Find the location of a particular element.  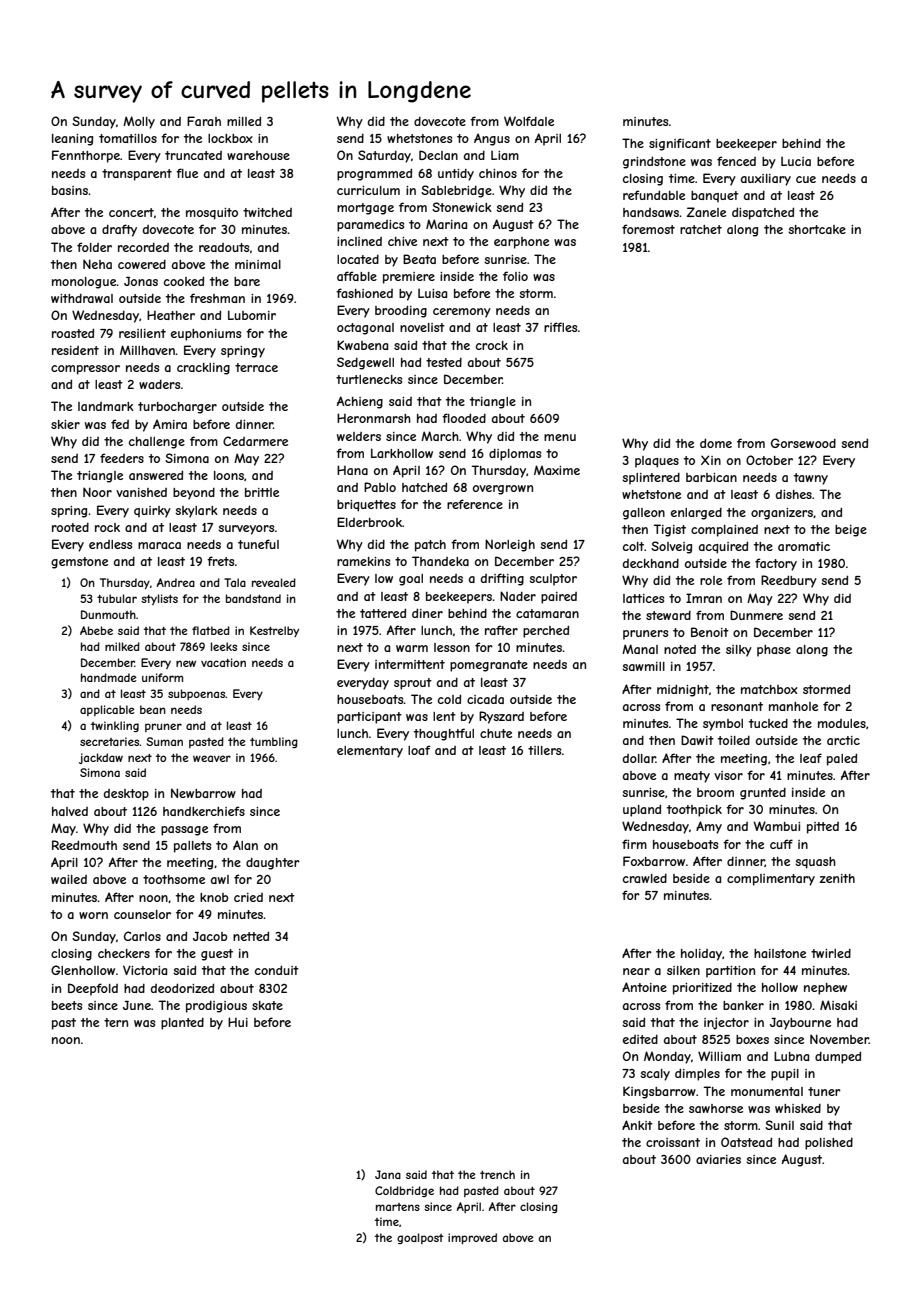

significant is located at coordinates (680, 144).
